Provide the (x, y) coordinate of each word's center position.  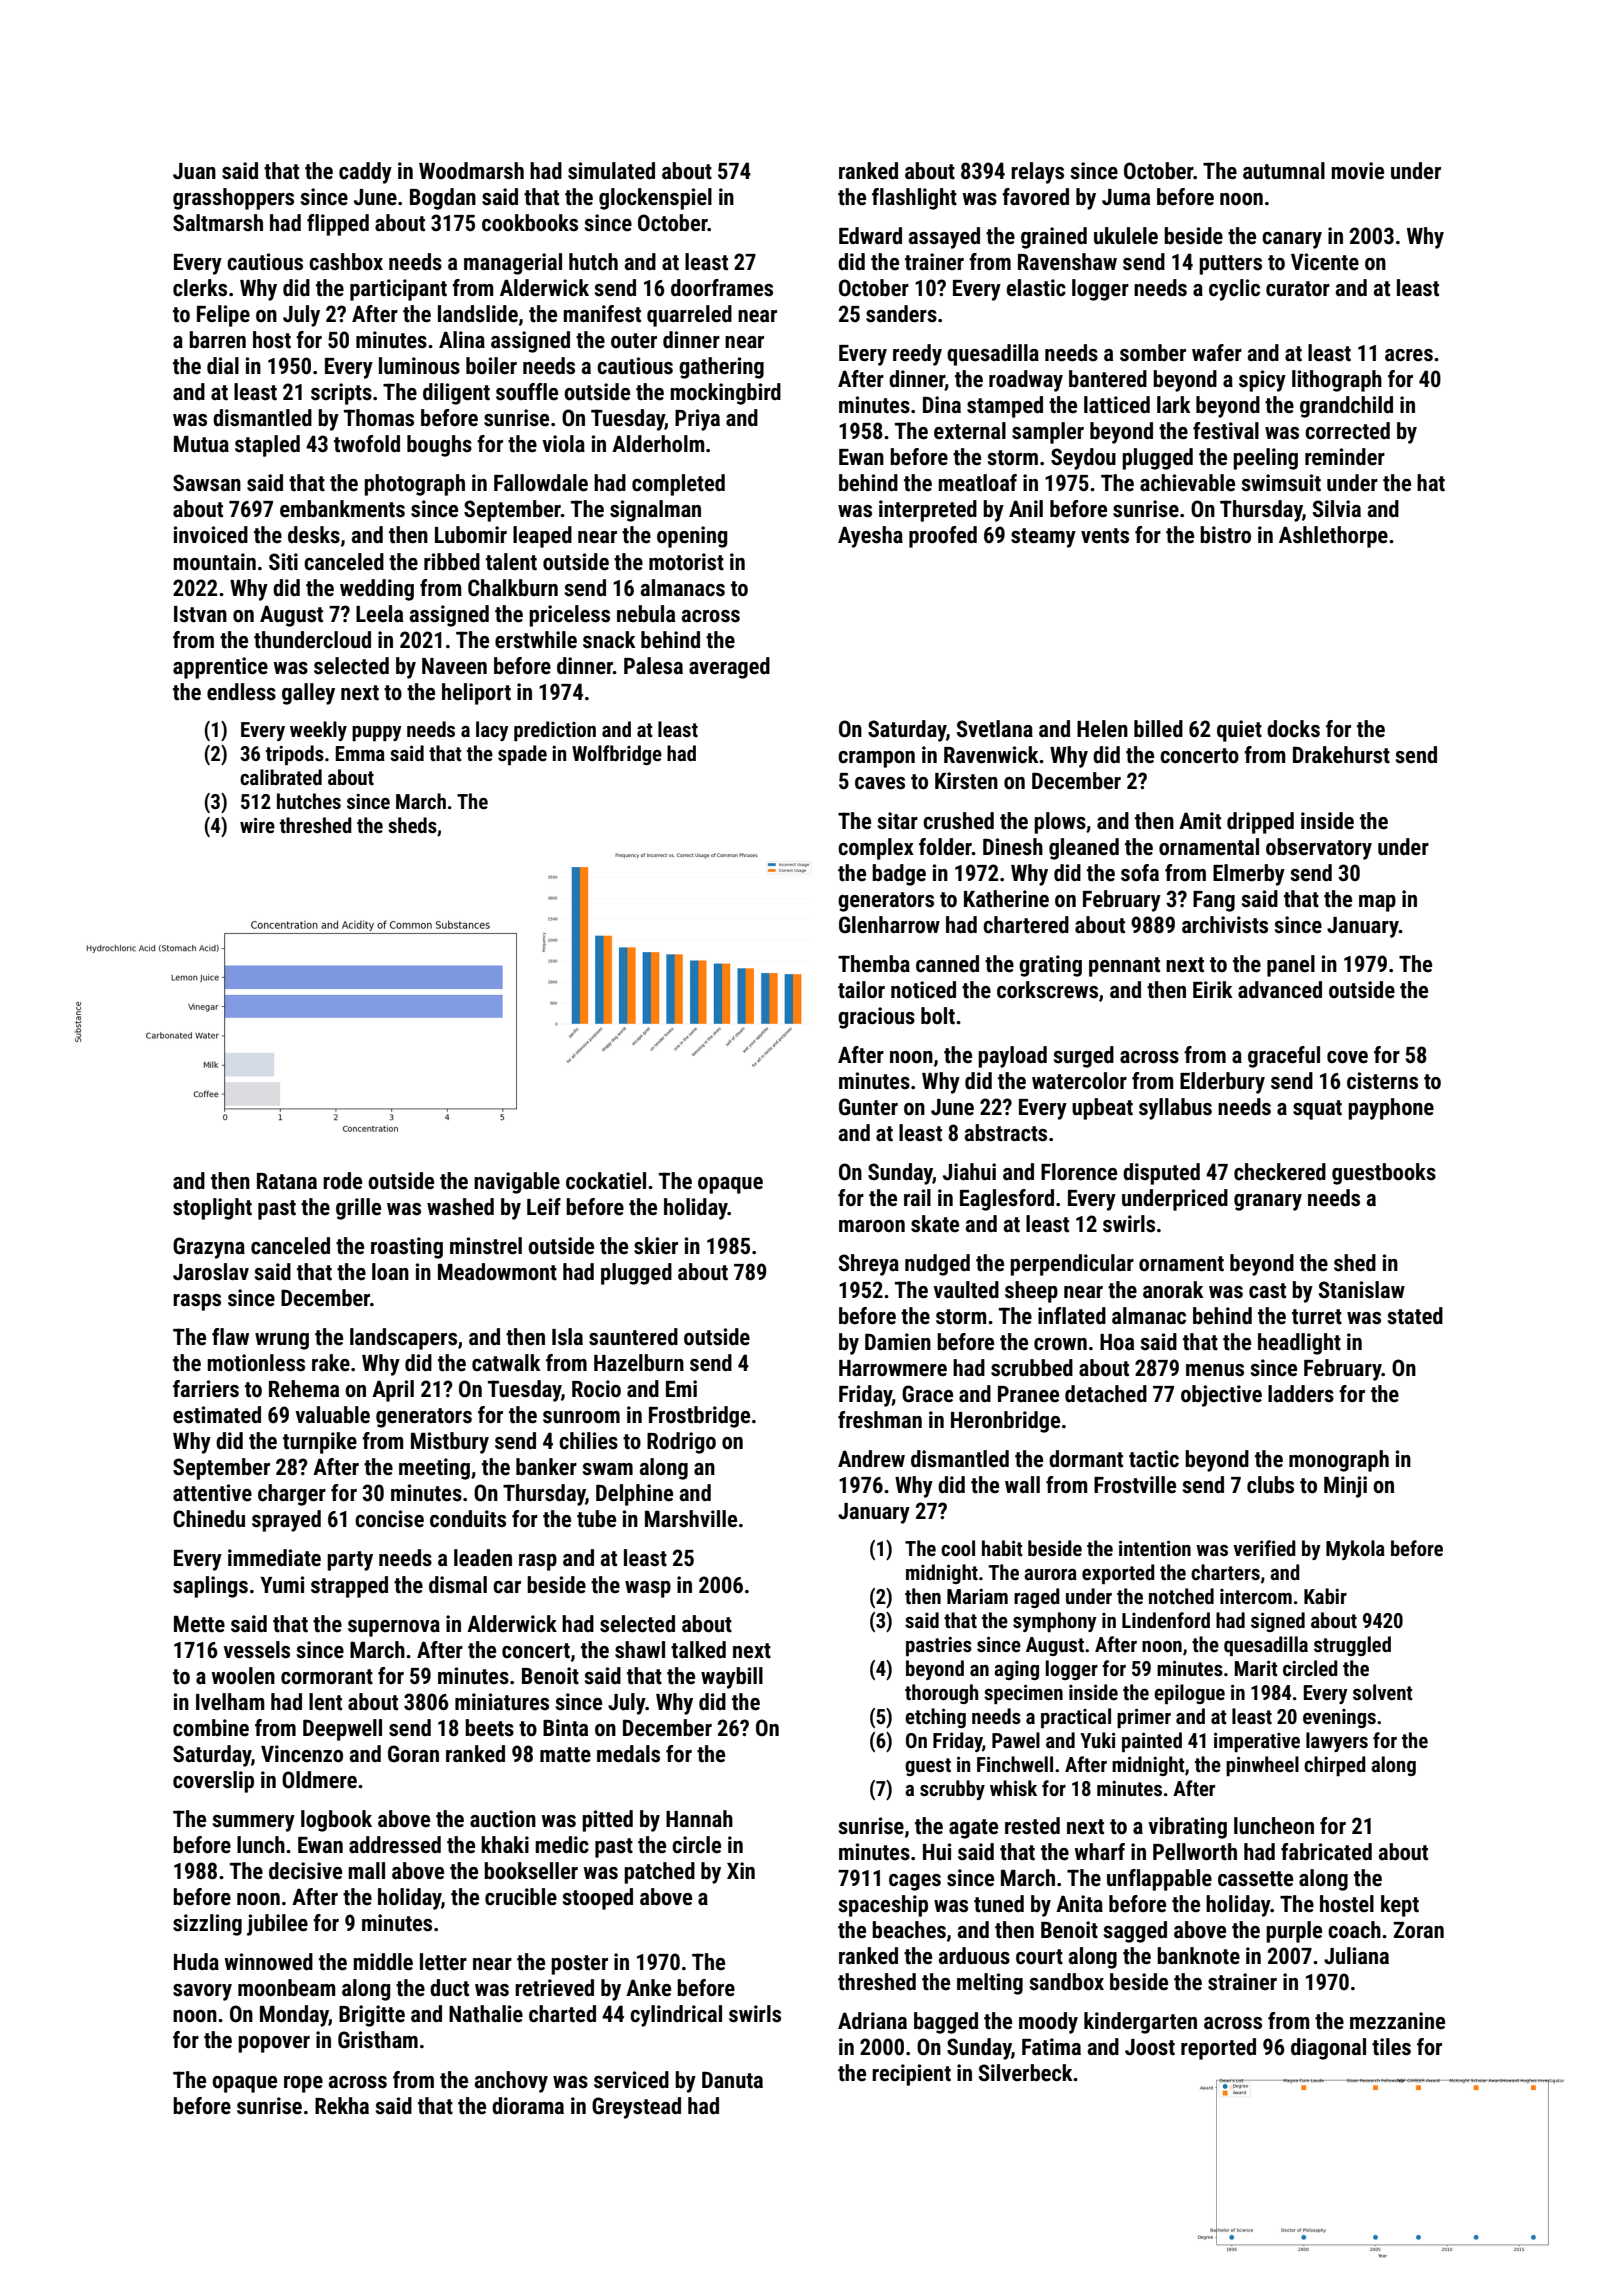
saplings (210, 1587)
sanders (901, 314)
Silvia (1337, 509)
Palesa (653, 666)
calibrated (281, 777)
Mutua (201, 444)
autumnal (1284, 171)
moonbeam (287, 1988)
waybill (732, 1678)
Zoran (1418, 1930)
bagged (946, 2023)
